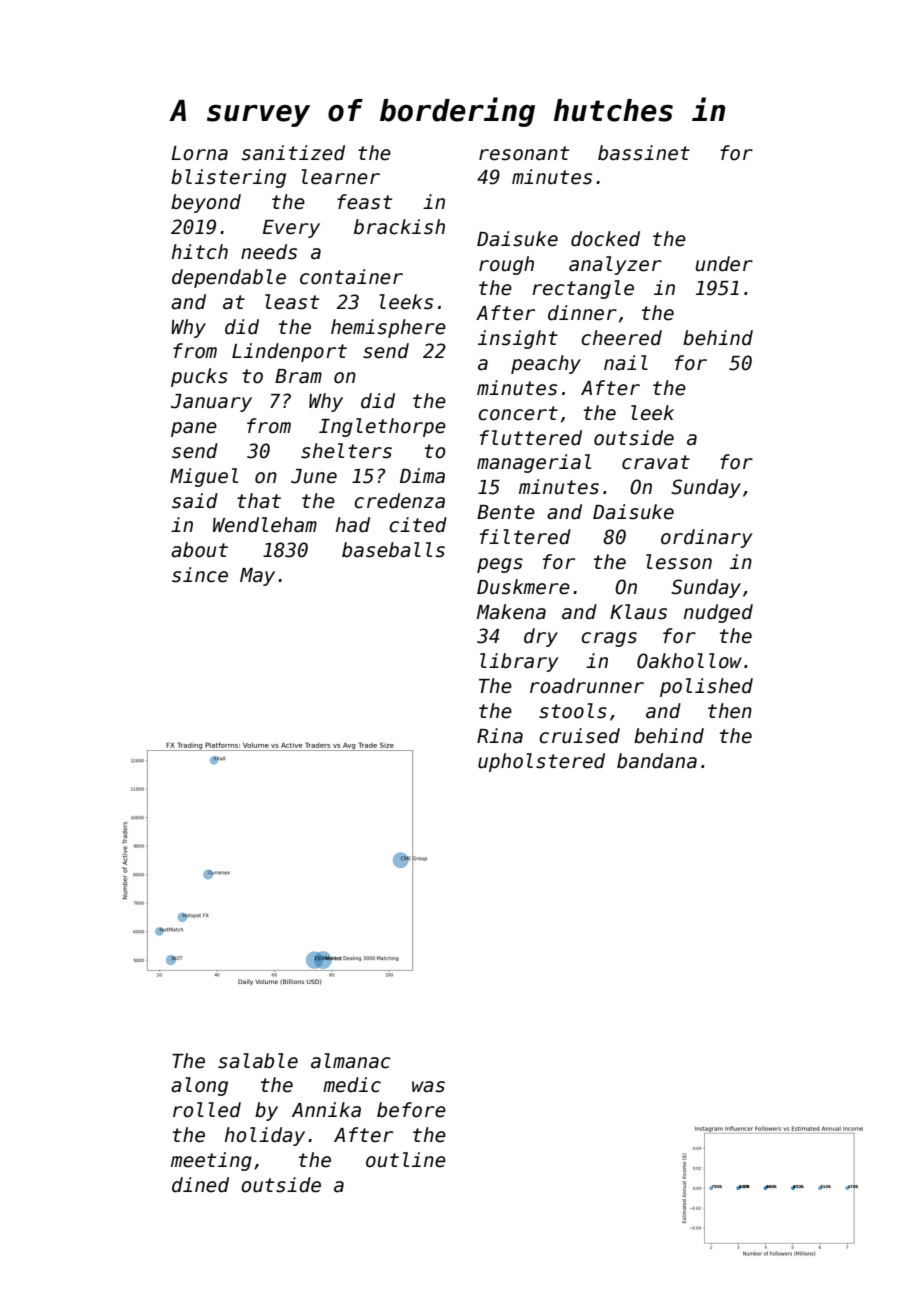  I want to click on was, so click(428, 1087).
